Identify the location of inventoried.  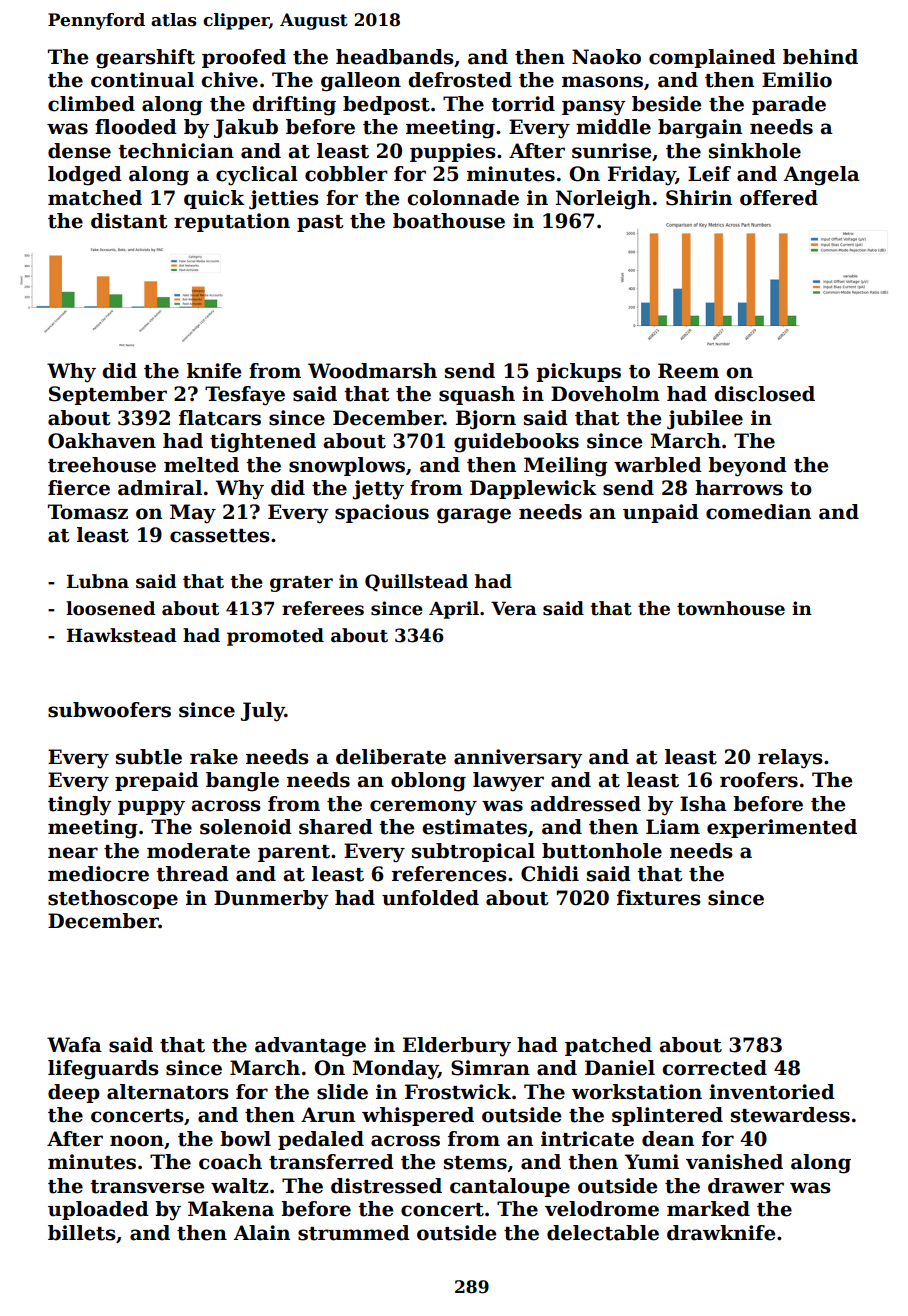
(772, 1092).
